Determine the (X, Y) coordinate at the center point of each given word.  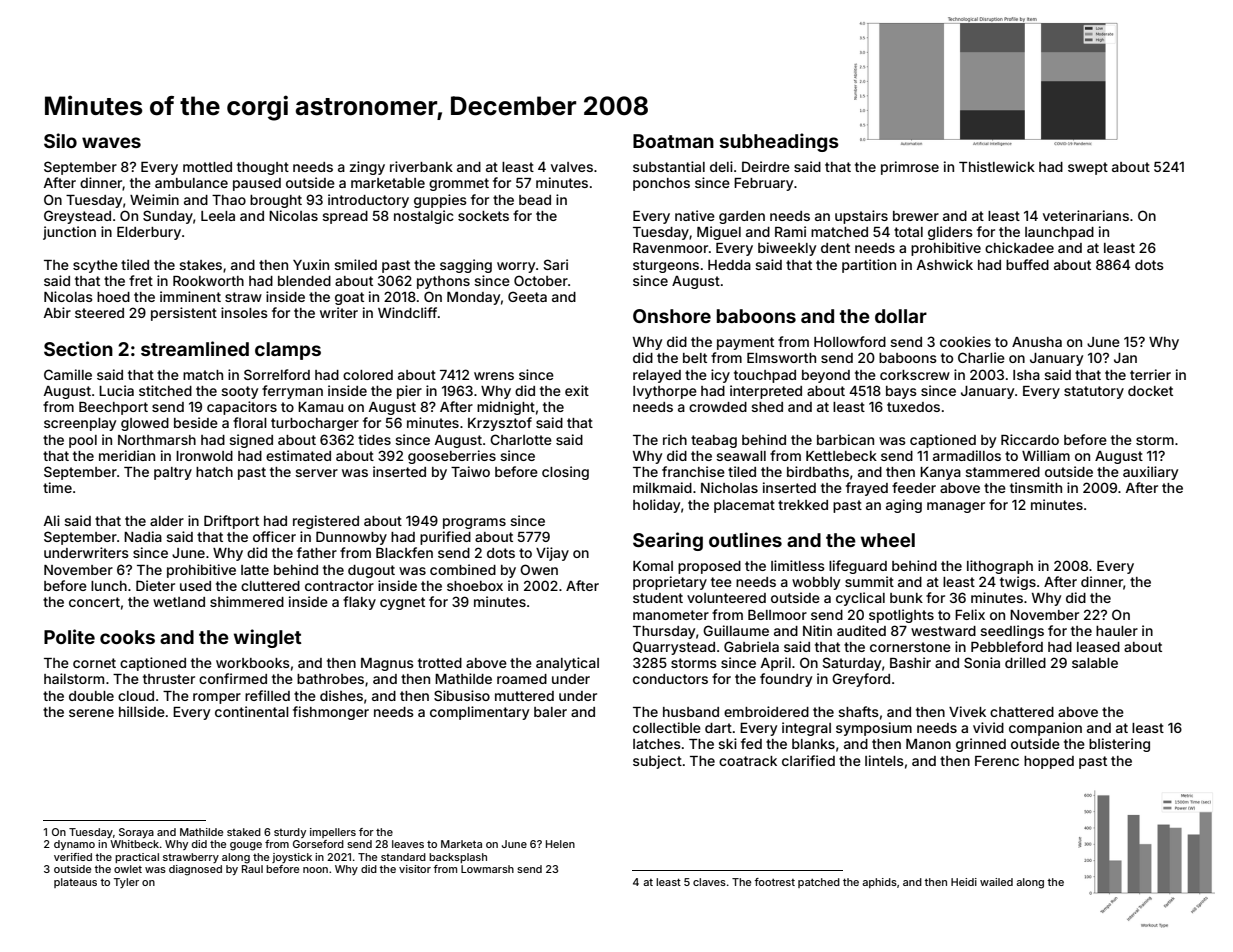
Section (78, 348)
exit (577, 390)
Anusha (1037, 342)
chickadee (1019, 247)
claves (709, 882)
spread (345, 217)
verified (73, 857)
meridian (127, 455)
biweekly (787, 249)
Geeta (527, 296)
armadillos (967, 455)
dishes (341, 695)
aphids (879, 883)
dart (718, 728)
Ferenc (997, 761)
